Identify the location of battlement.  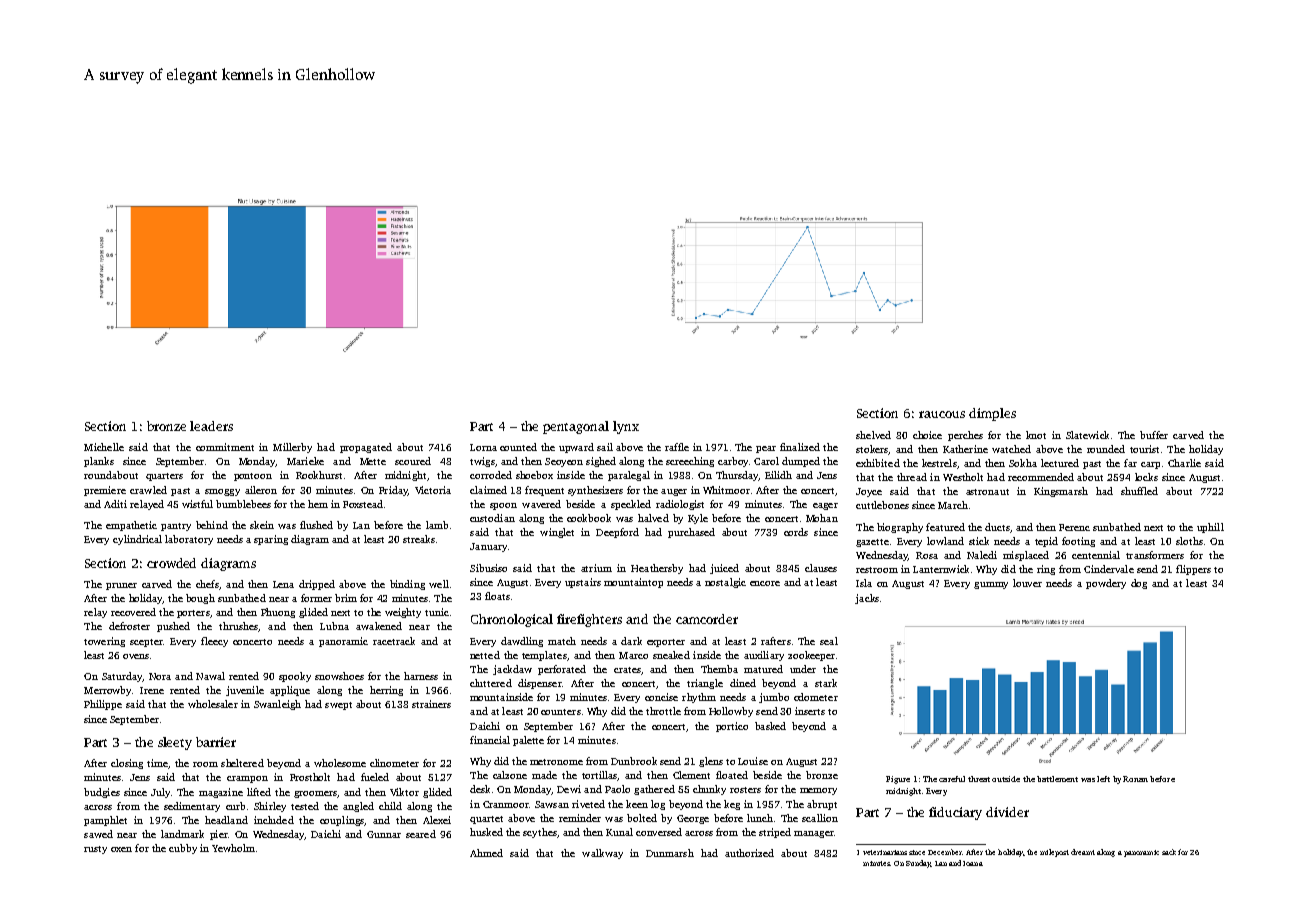
(1057, 779).
